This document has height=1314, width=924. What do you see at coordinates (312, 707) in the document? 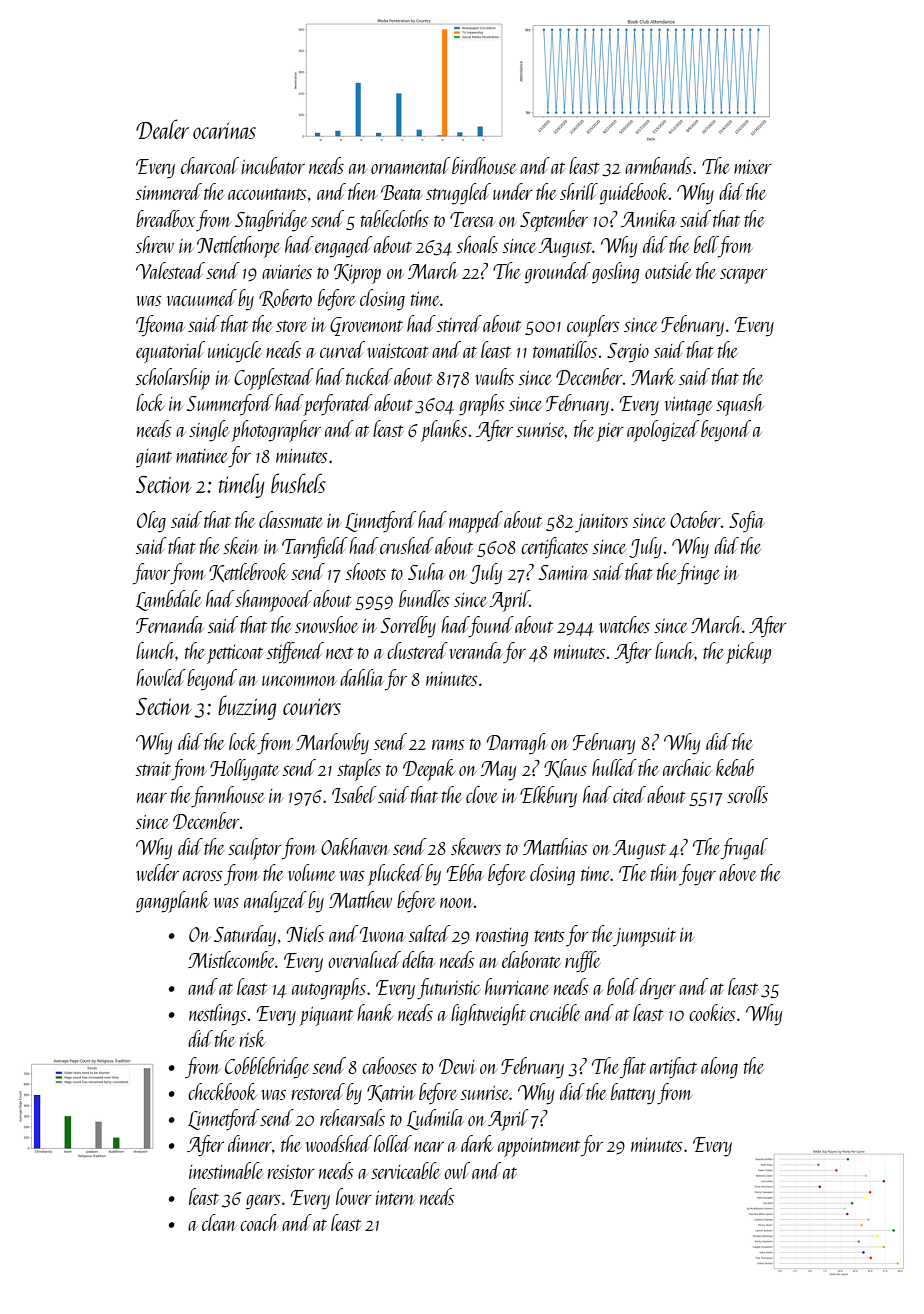
I see `couriers` at bounding box center [312, 707].
